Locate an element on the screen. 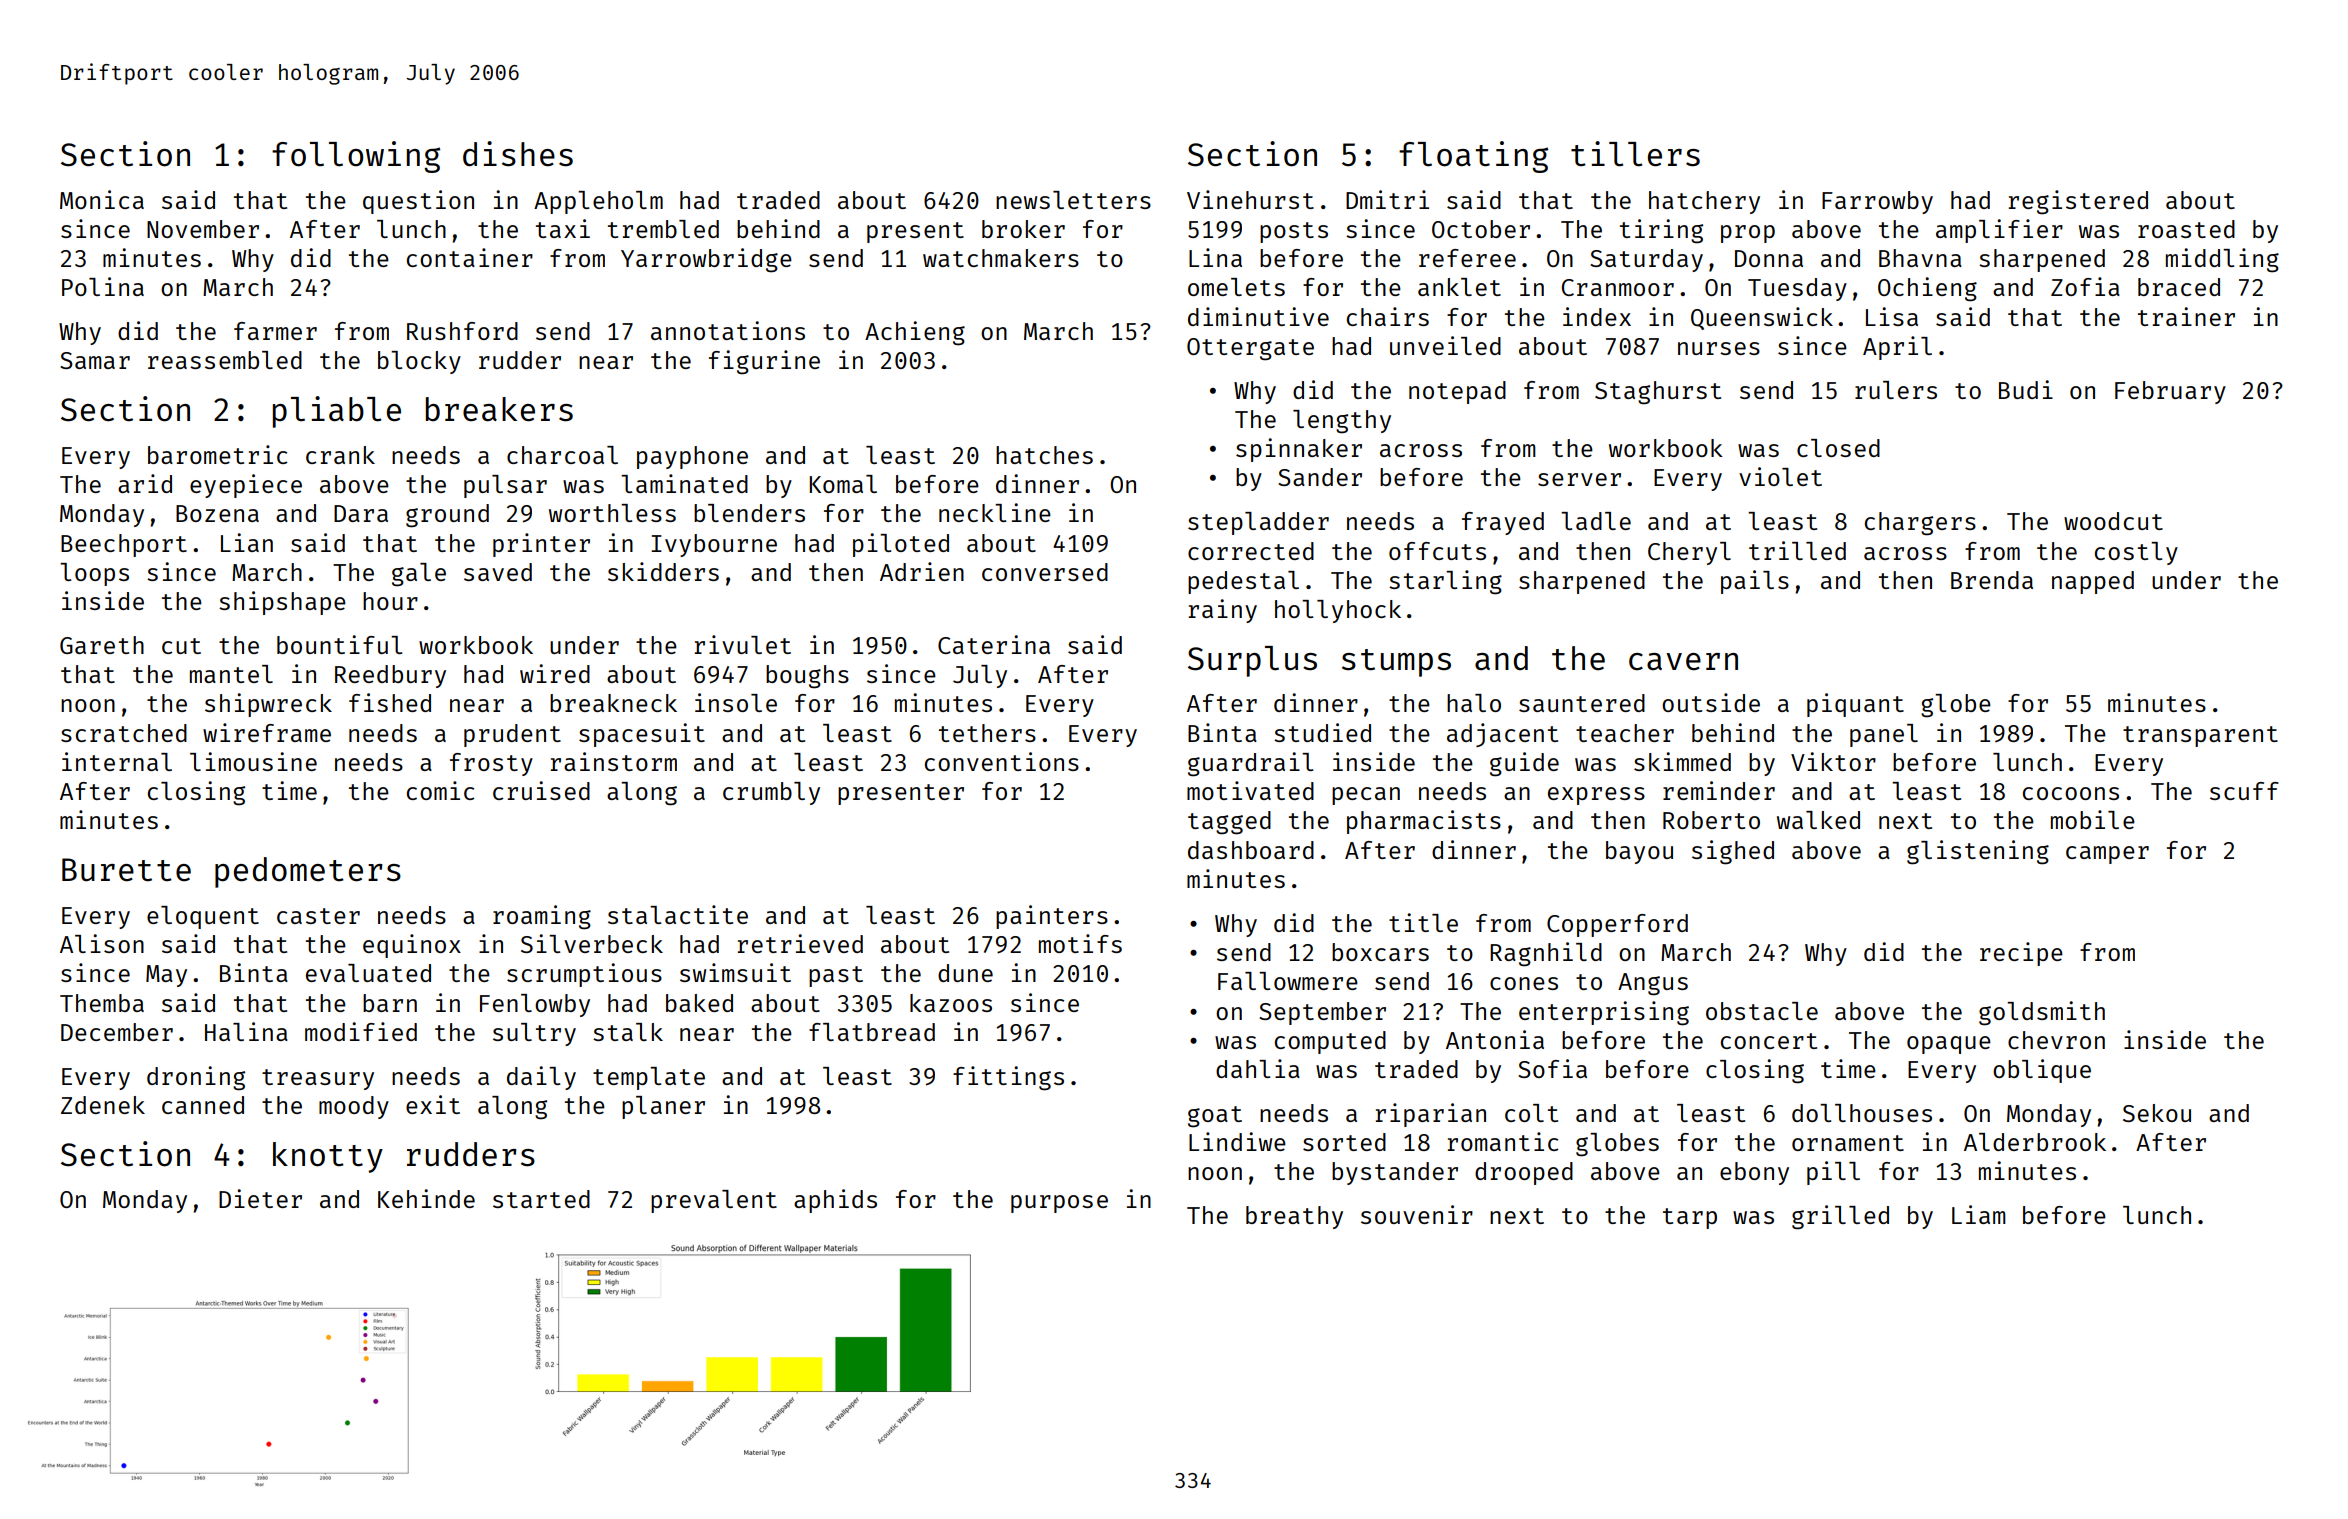  breakneck is located at coordinates (613, 703).
